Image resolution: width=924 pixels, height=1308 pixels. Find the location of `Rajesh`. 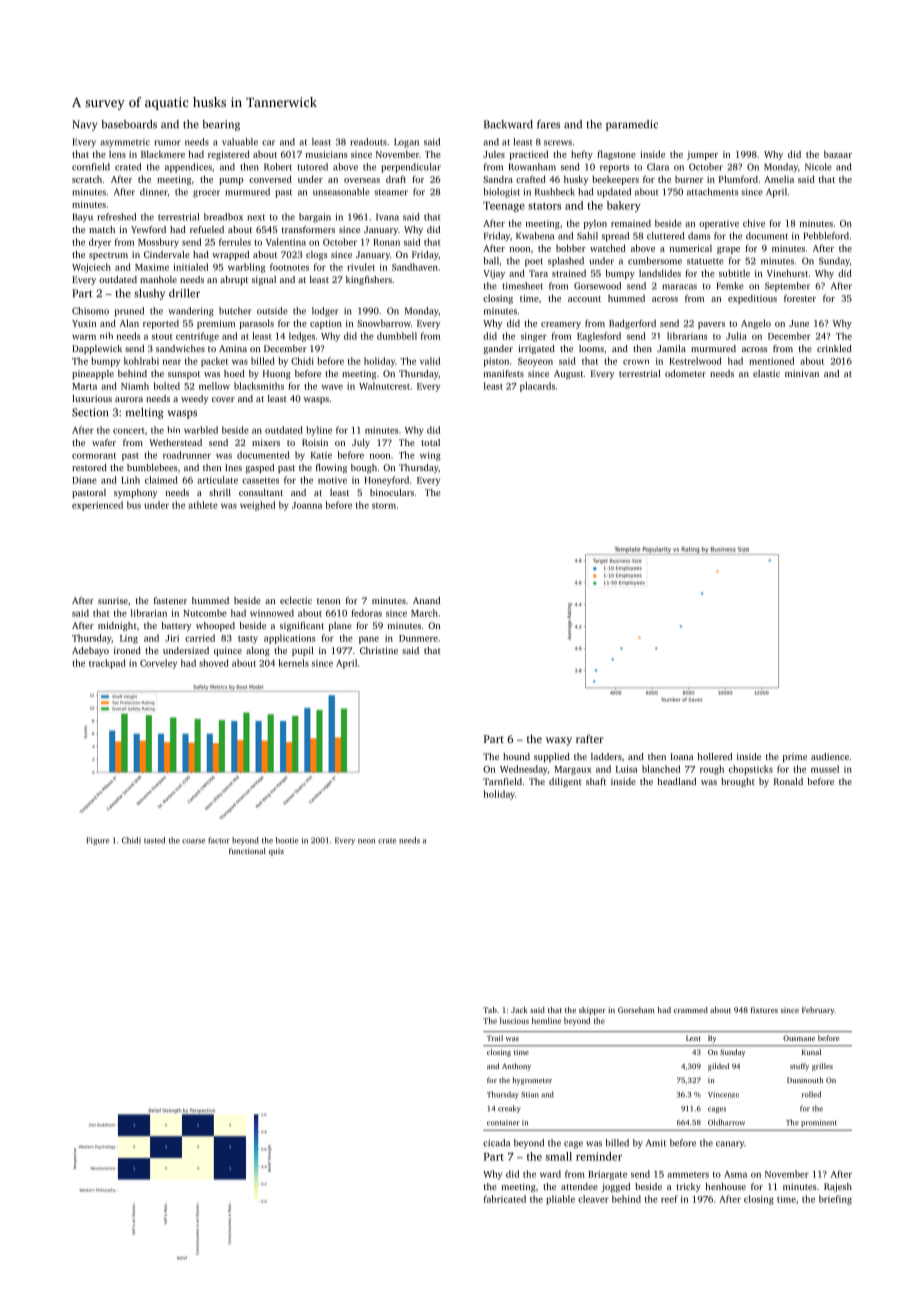

Rajesh is located at coordinates (838, 1187).
